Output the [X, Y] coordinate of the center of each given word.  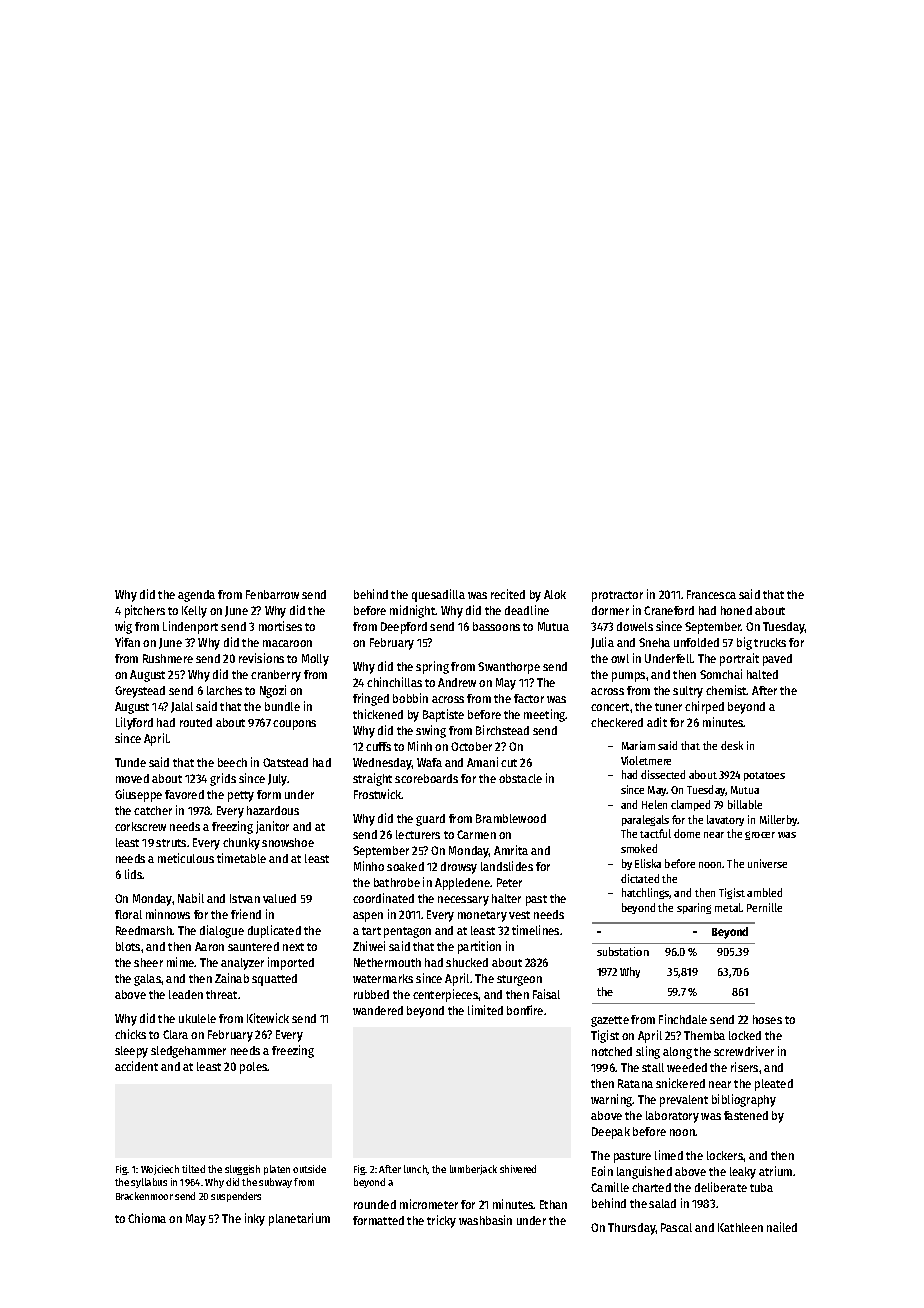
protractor [617, 596]
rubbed [371, 994]
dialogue [222, 931]
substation [623, 951]
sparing [694, 908]
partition [479, 947]
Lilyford [134, 723]
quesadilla [438, 595]
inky [255, 1219]
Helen [654, 804]
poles [254, 1068]
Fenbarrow [272, 594]
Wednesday [382, 764]
